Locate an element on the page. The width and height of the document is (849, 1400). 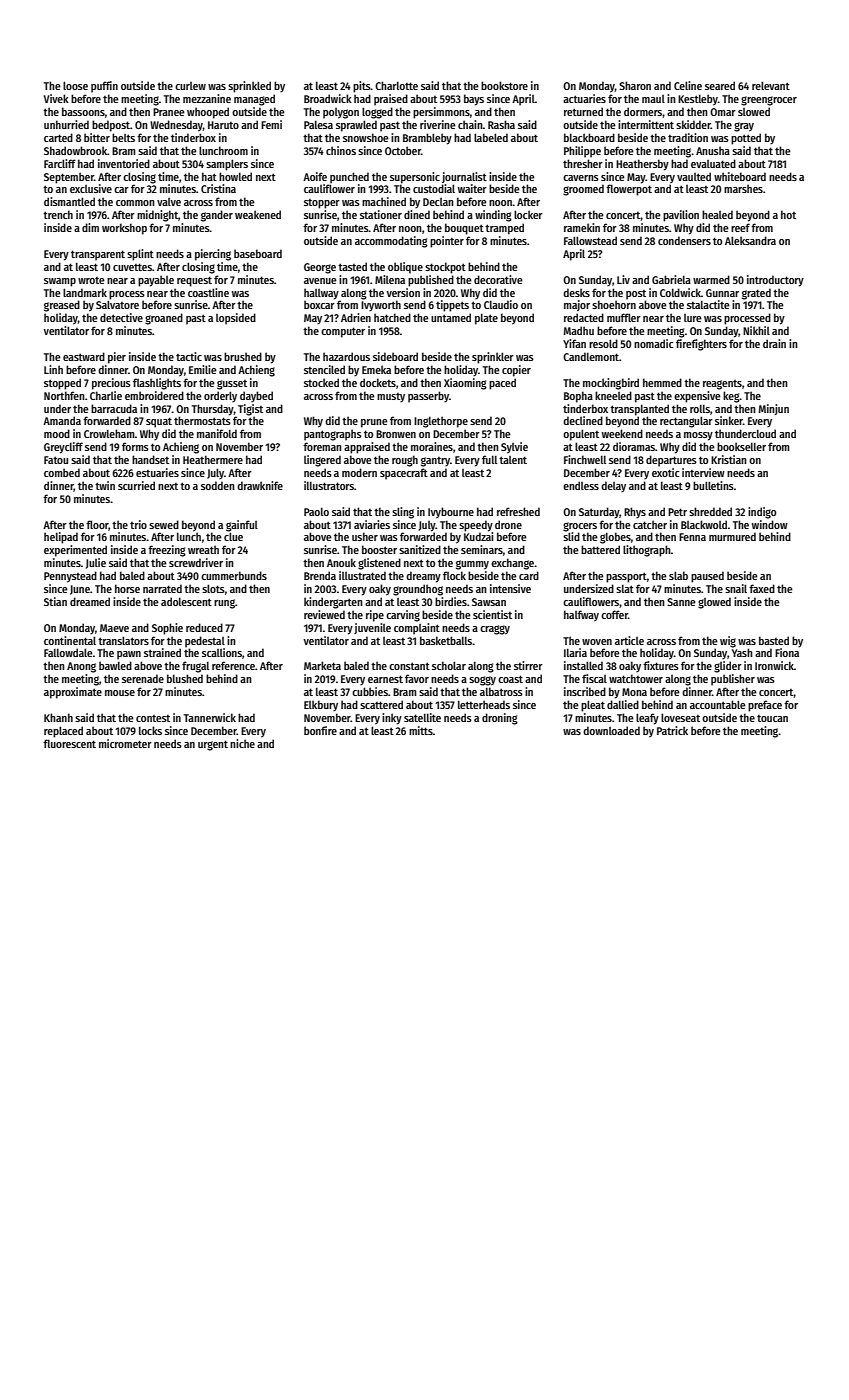
embroidered is located at coordinates (154, 395).
